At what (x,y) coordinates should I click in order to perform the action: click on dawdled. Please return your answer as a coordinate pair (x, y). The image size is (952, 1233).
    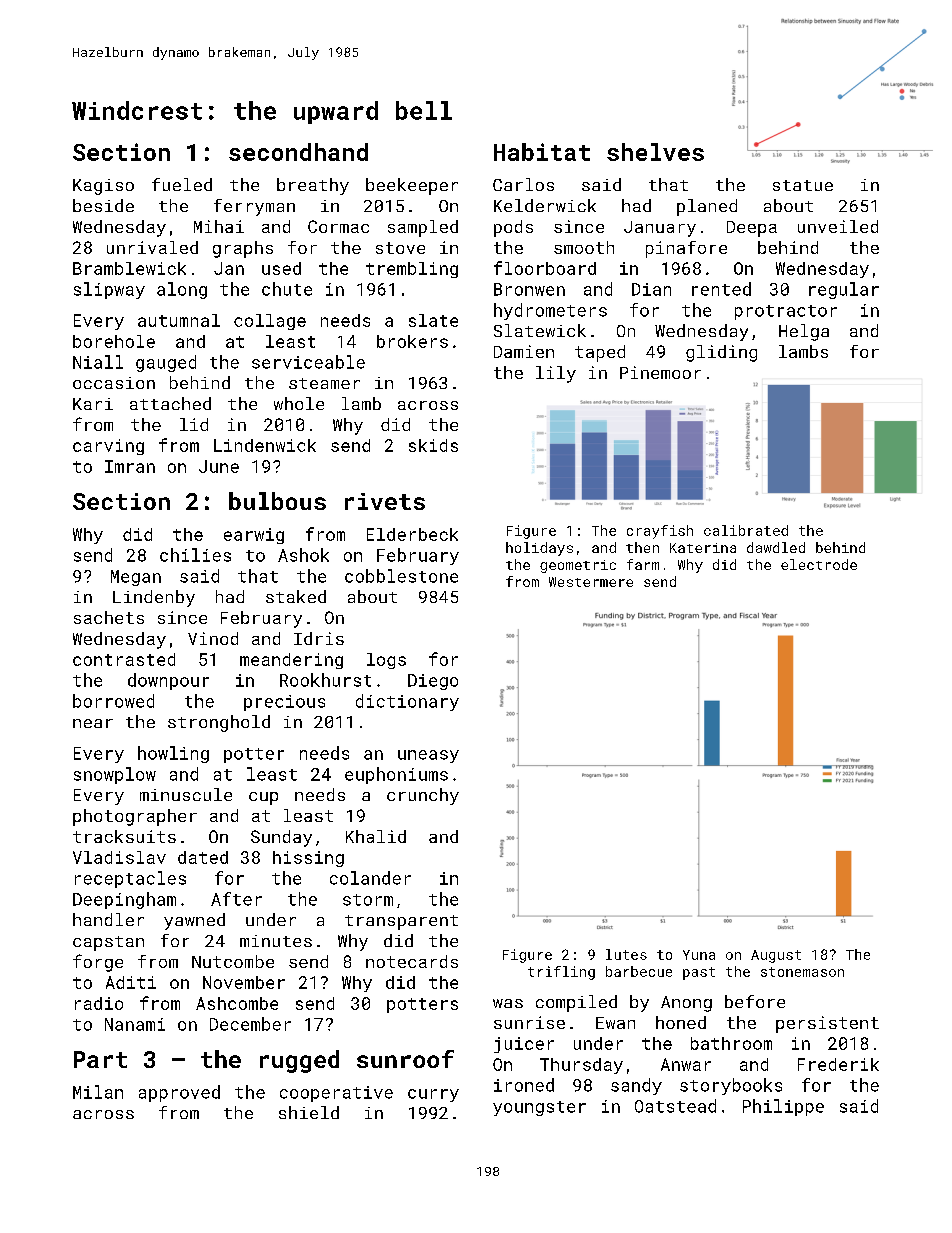
    Looking at the image, I should click on (776, 547).
